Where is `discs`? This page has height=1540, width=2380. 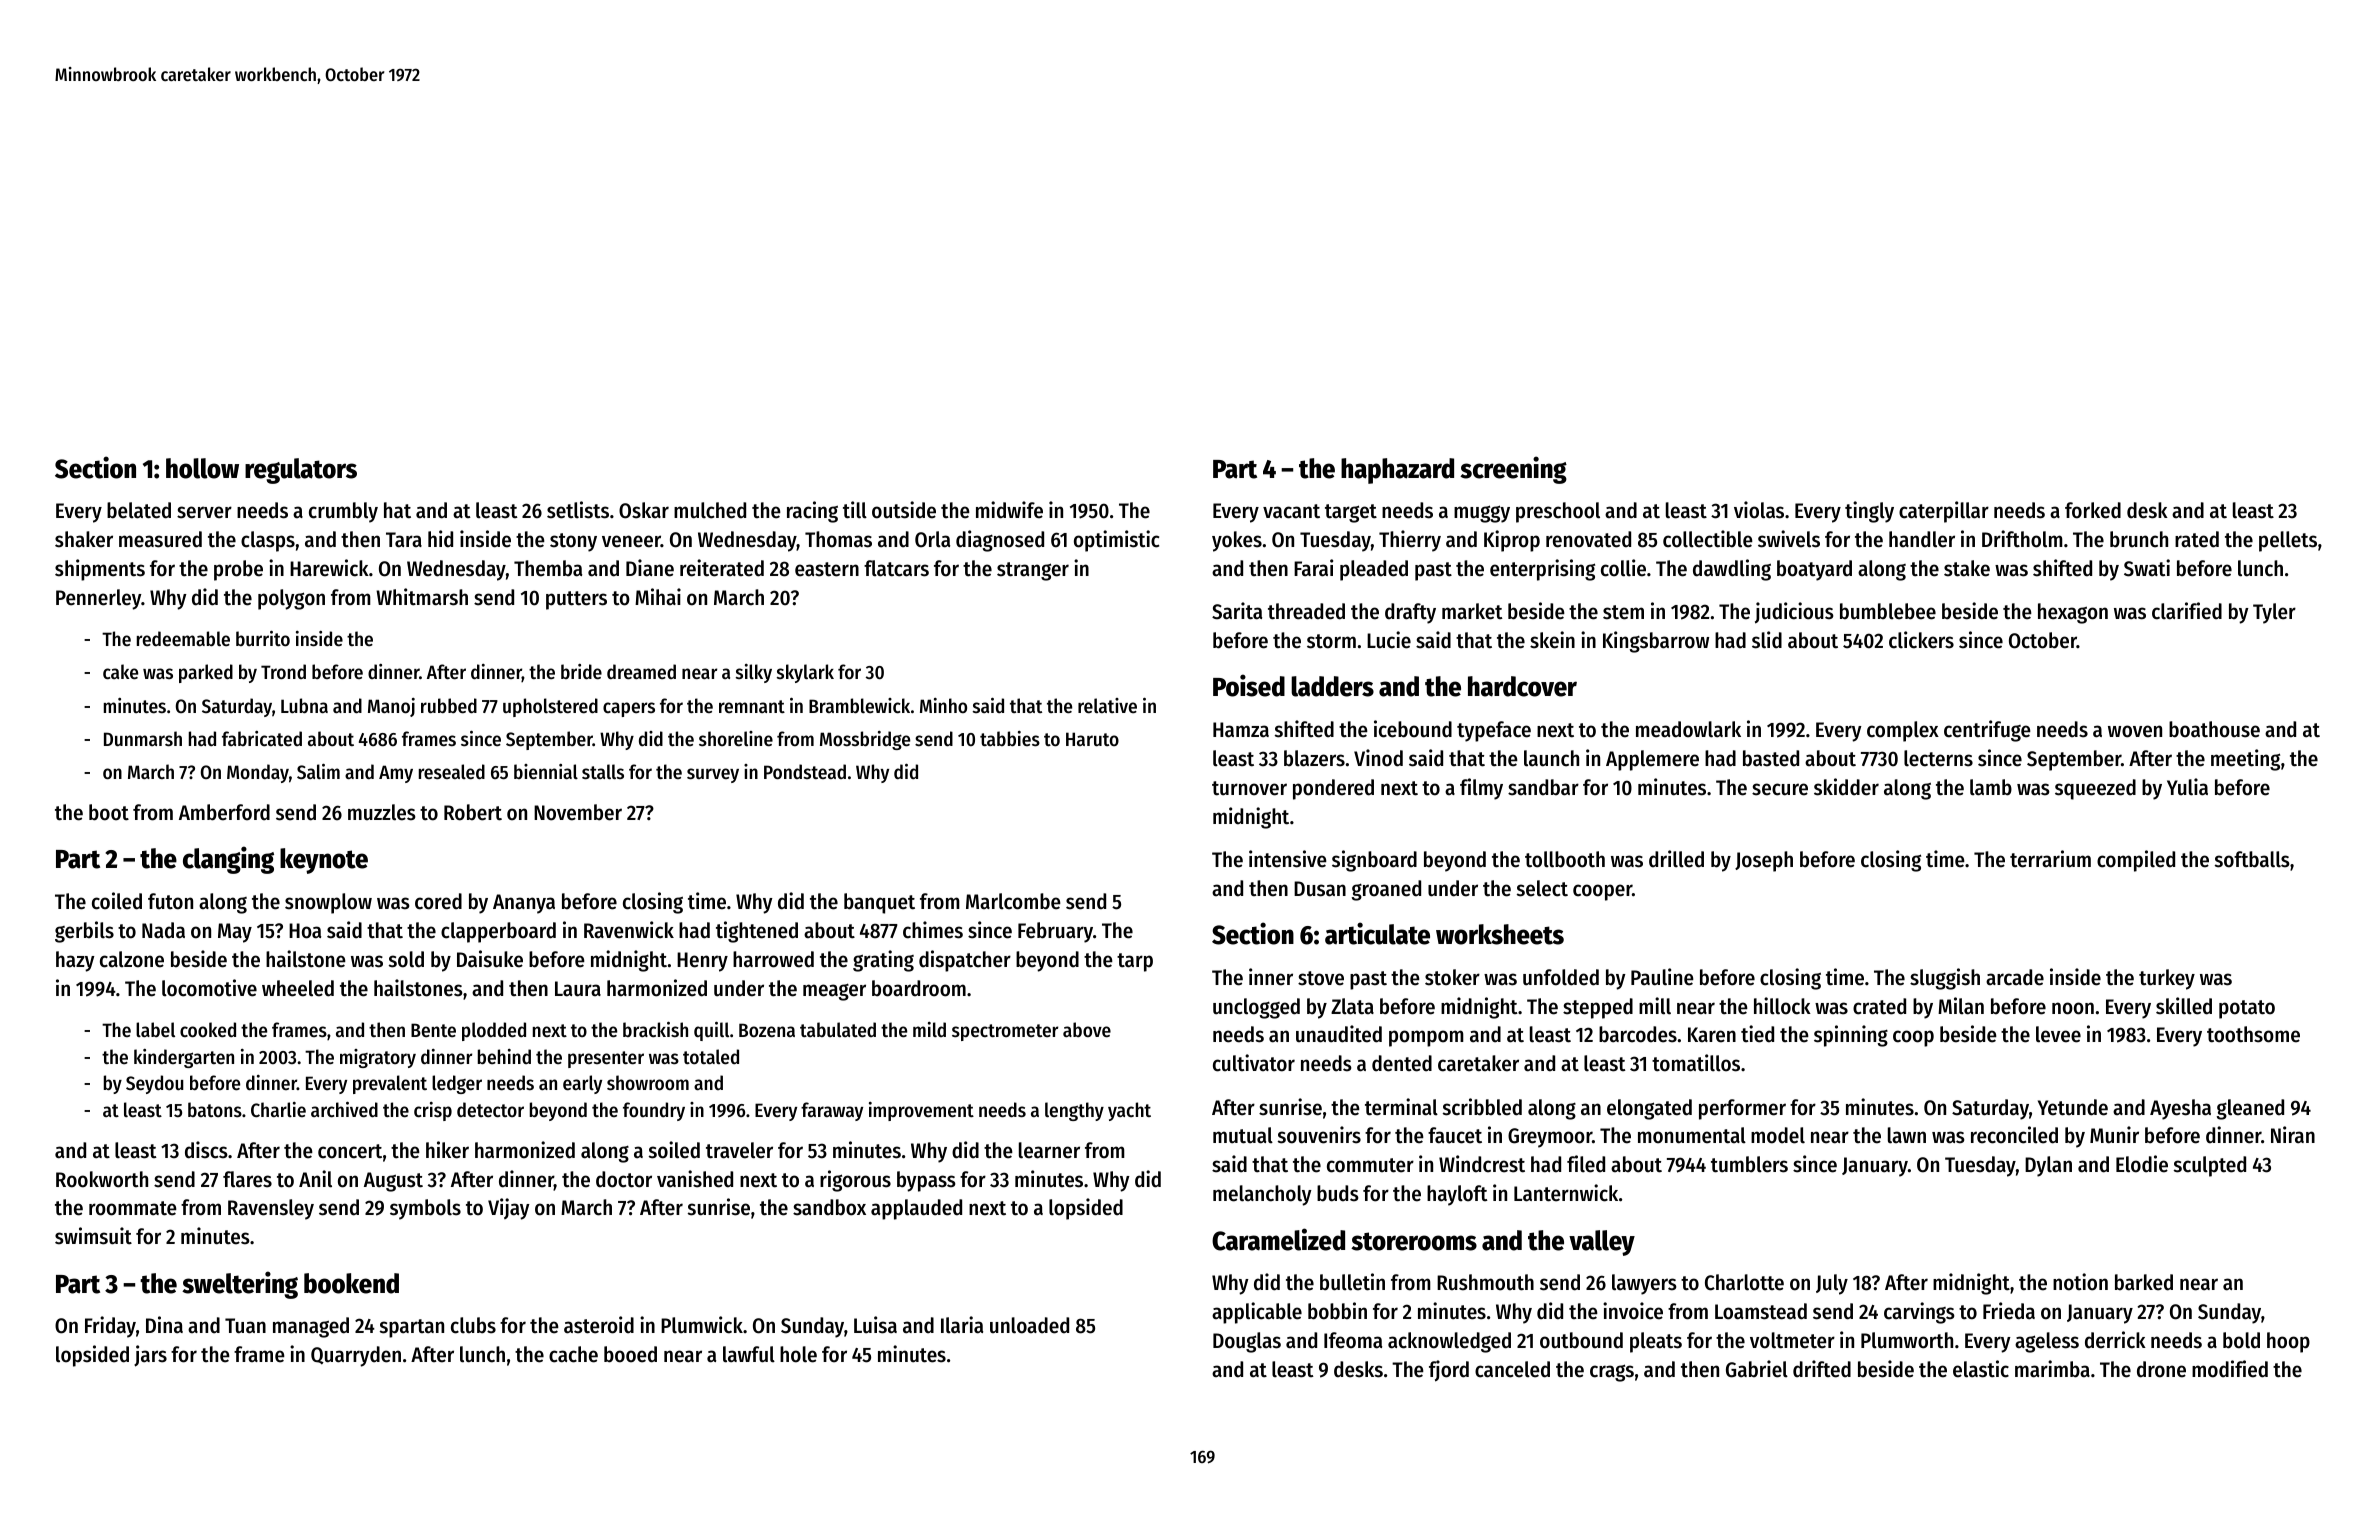 discs is located at coordinates (206, 1150).
